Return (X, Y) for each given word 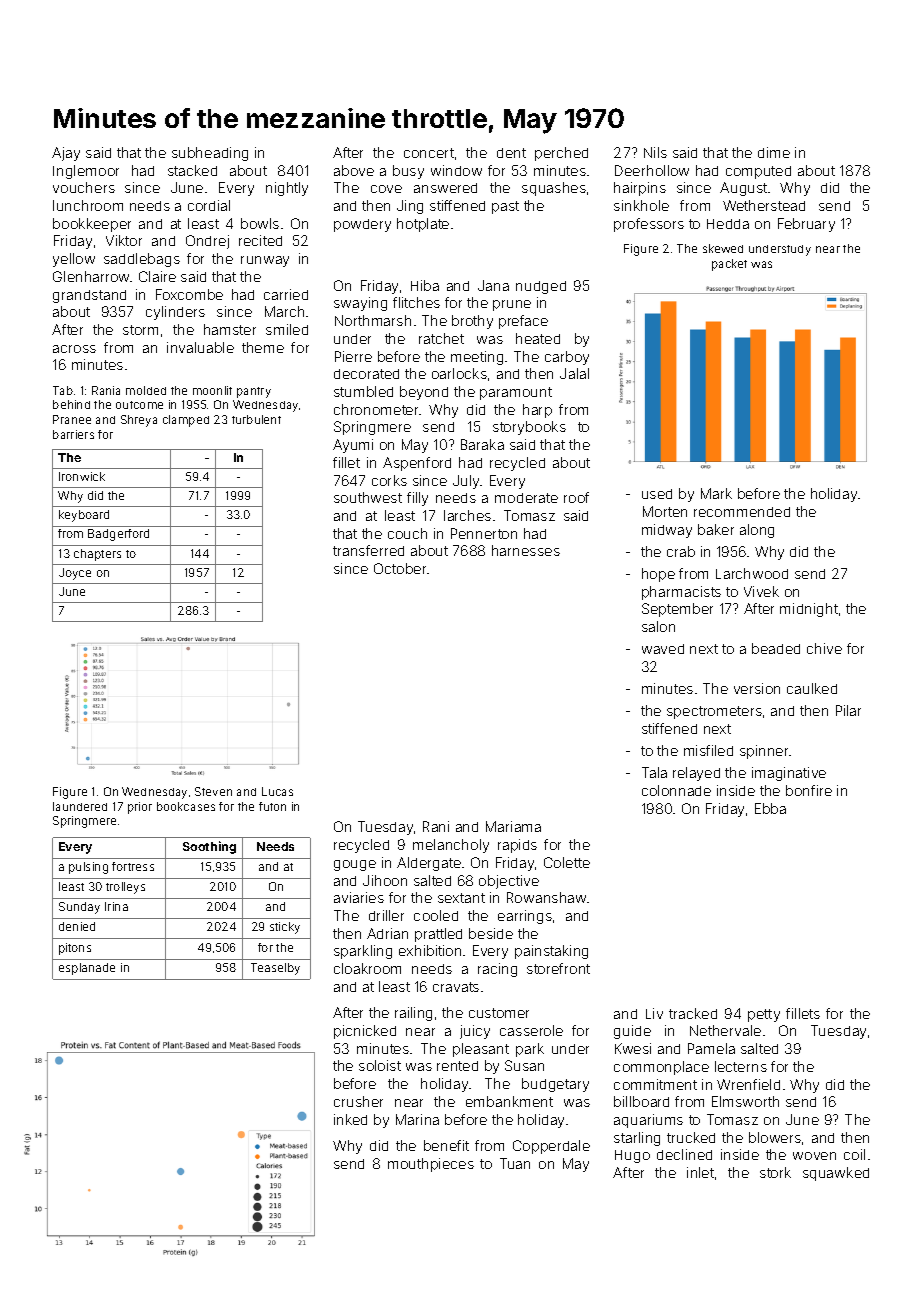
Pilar (848, 710)
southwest (368, 497)
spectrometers (714, 712)
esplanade (87, 969)
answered (445, 188)
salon (658, 626)
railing (413, 1014)
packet (729, 265)
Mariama (513, 826)
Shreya (139, 421)
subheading (210, 154)
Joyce (75, 574)
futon (272, 806)
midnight (809, 610)
